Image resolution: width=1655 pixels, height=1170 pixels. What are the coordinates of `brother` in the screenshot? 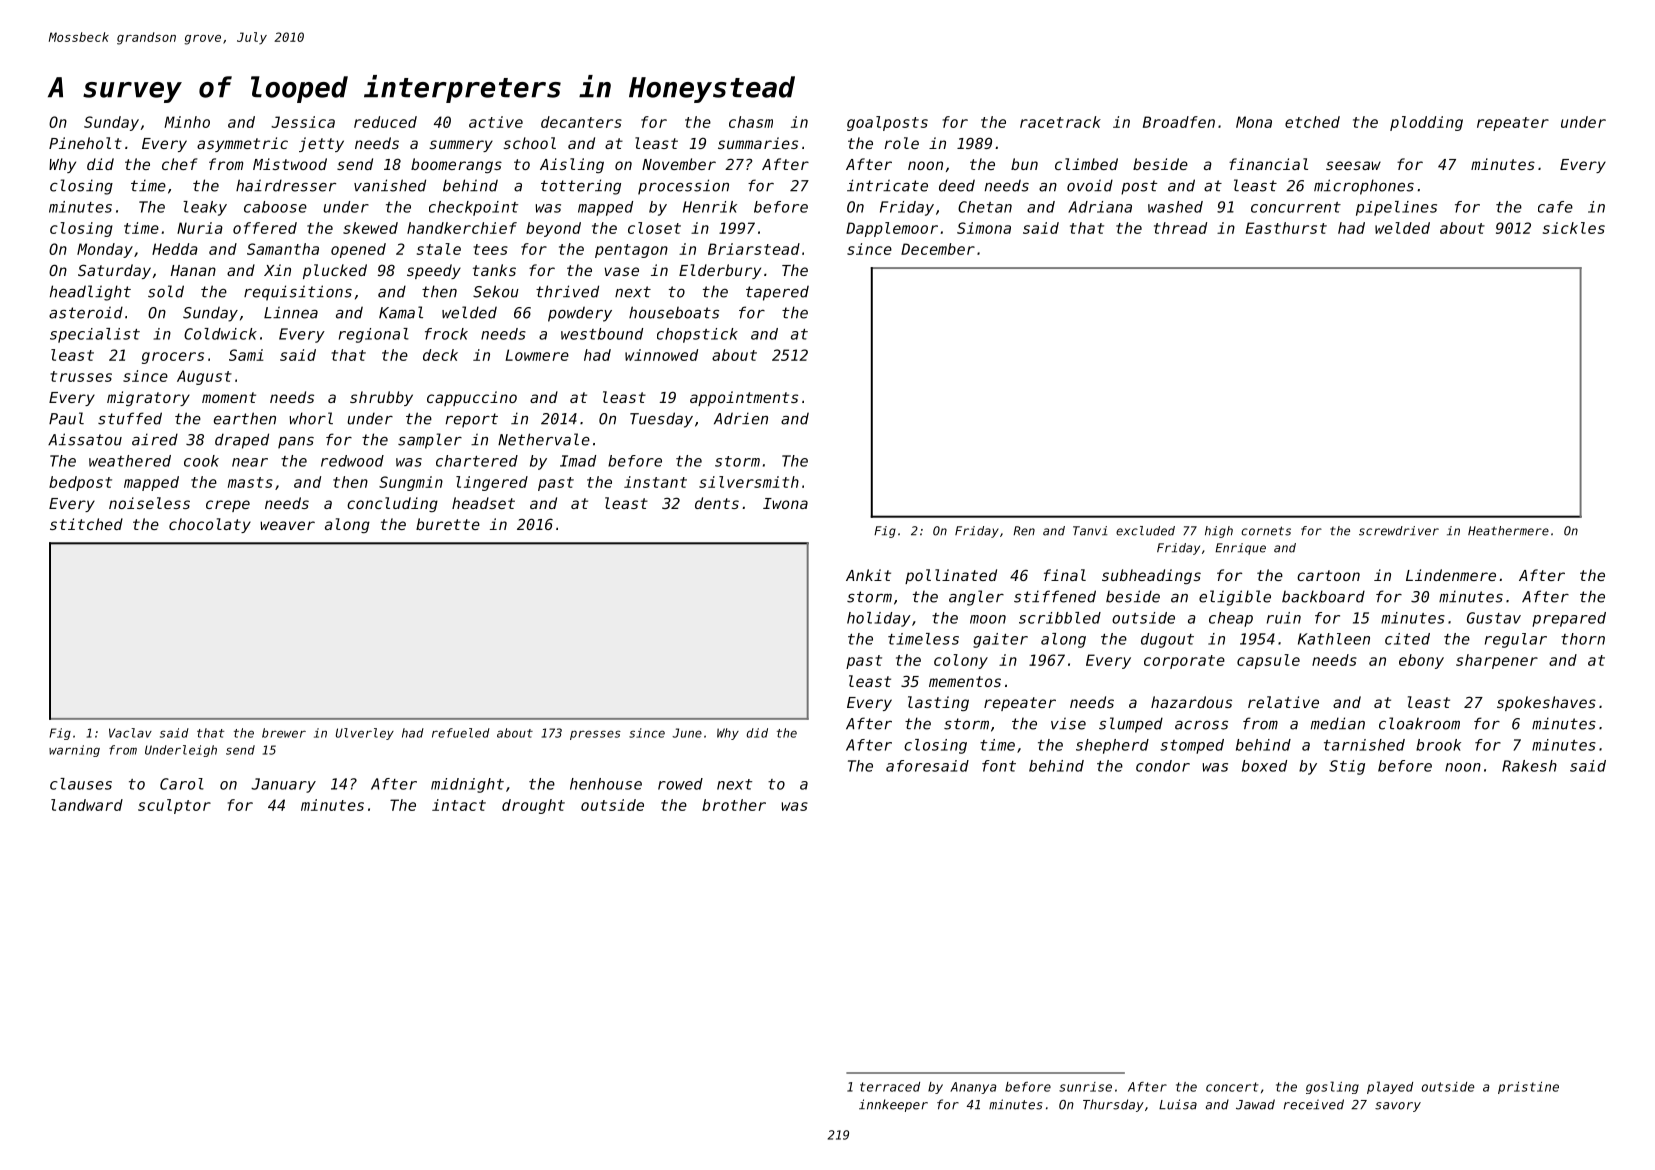 It's located at (734, 805).
